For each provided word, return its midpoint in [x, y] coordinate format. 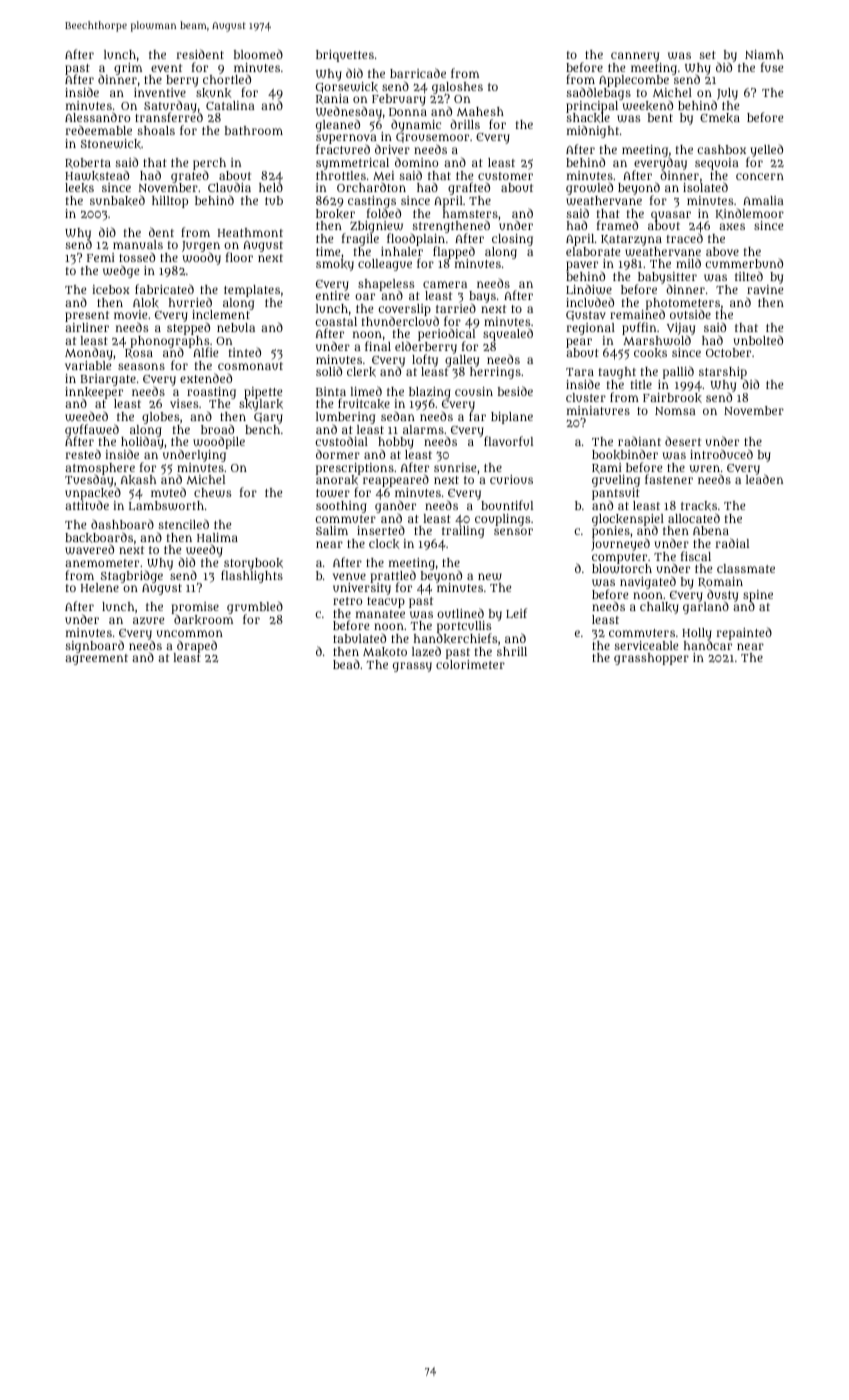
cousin [474, 391]
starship [723, 373]
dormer [338, 454]
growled [589, 189]
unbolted [758, 340]
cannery [635, 57]
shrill [512, 651]
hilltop [170, 202]
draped [197, 646]
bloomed [258, 54]
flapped [454, 252]
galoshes [457, 88]
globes [160, 418]
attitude [87, 505]
